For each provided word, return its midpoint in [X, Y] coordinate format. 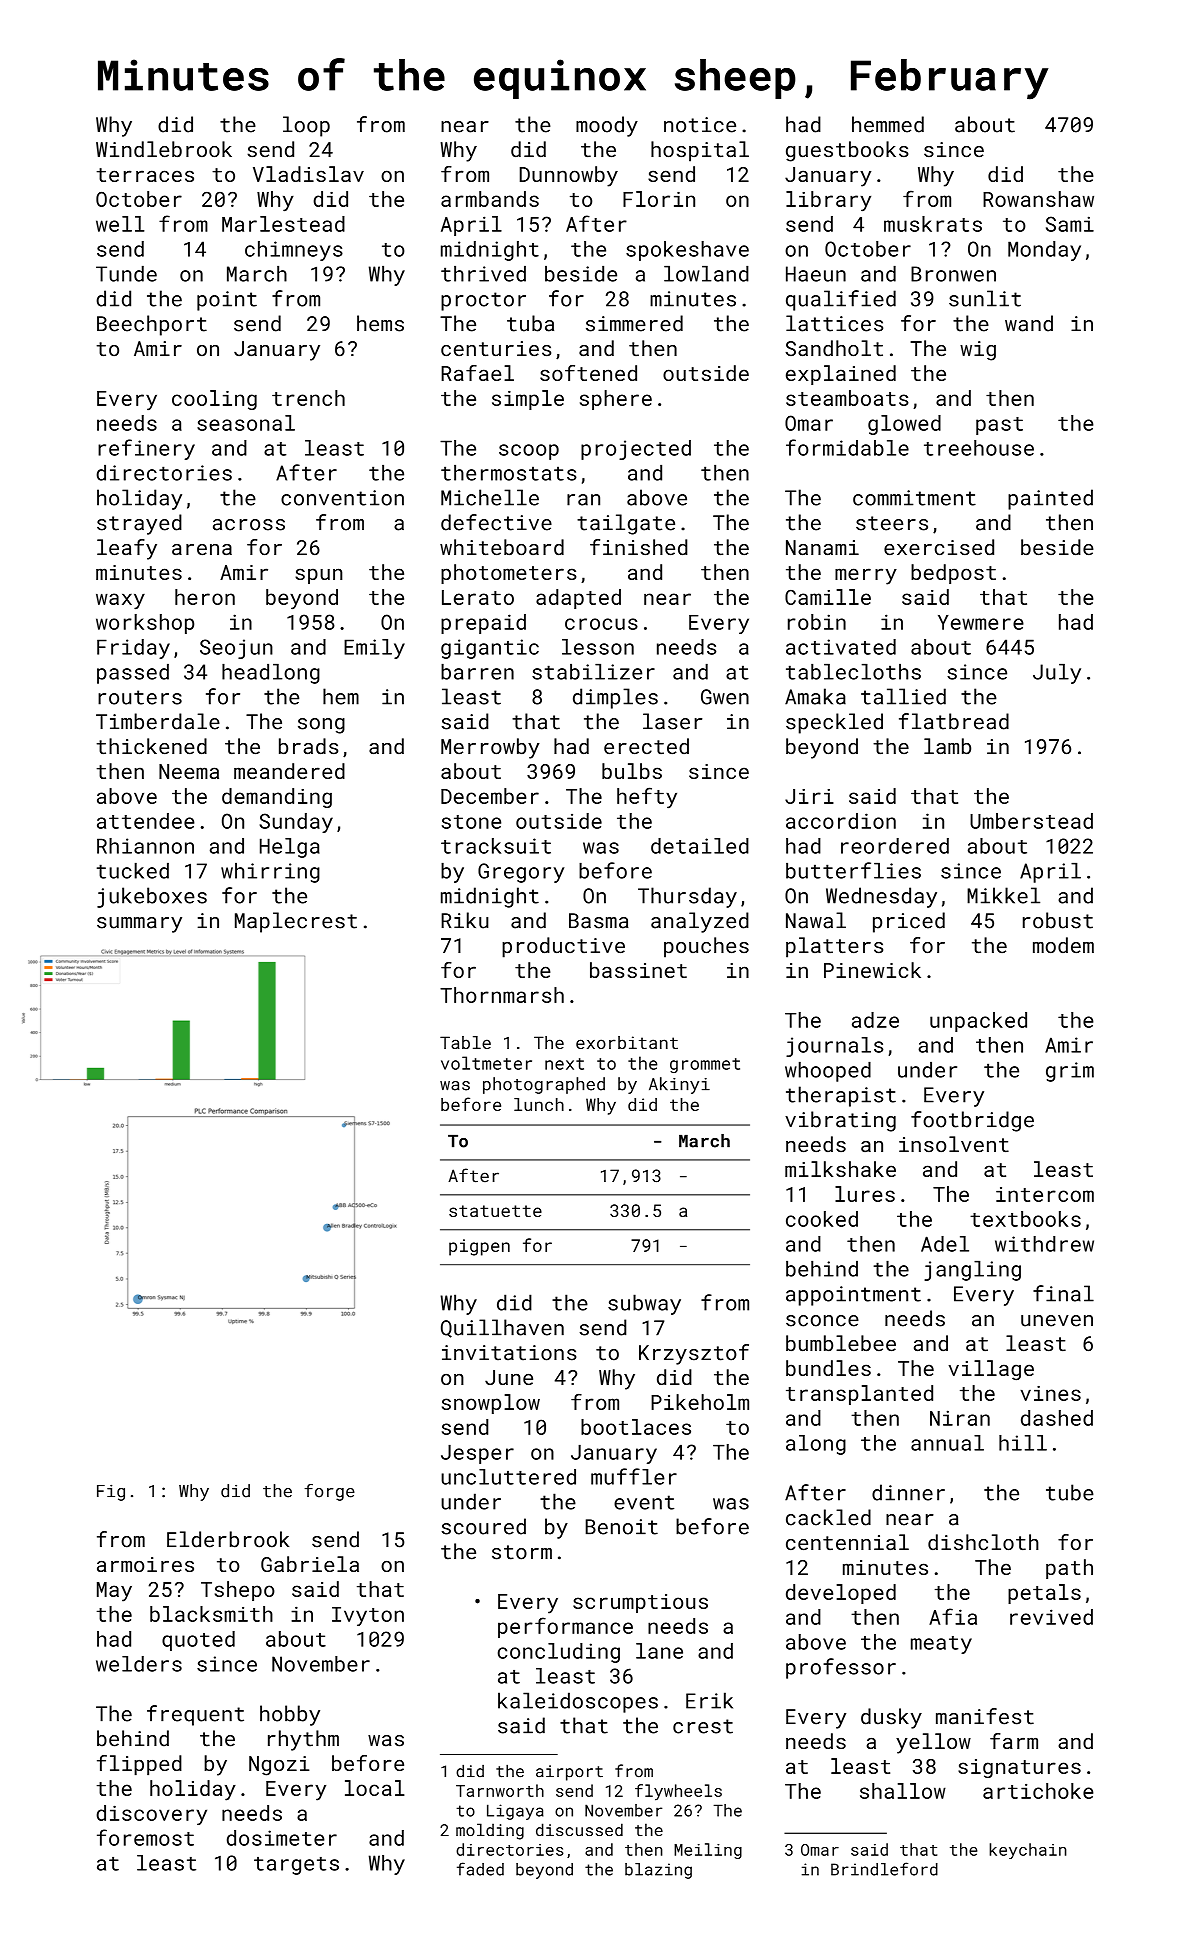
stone [471, 822]
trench [308, 398]
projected [636, 450]
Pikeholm [700, 1402]
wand [1029, 323]
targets [296, 1866]
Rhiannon [145, 846]
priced [909, 922]
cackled [828, 1517]
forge [329, 1492]
